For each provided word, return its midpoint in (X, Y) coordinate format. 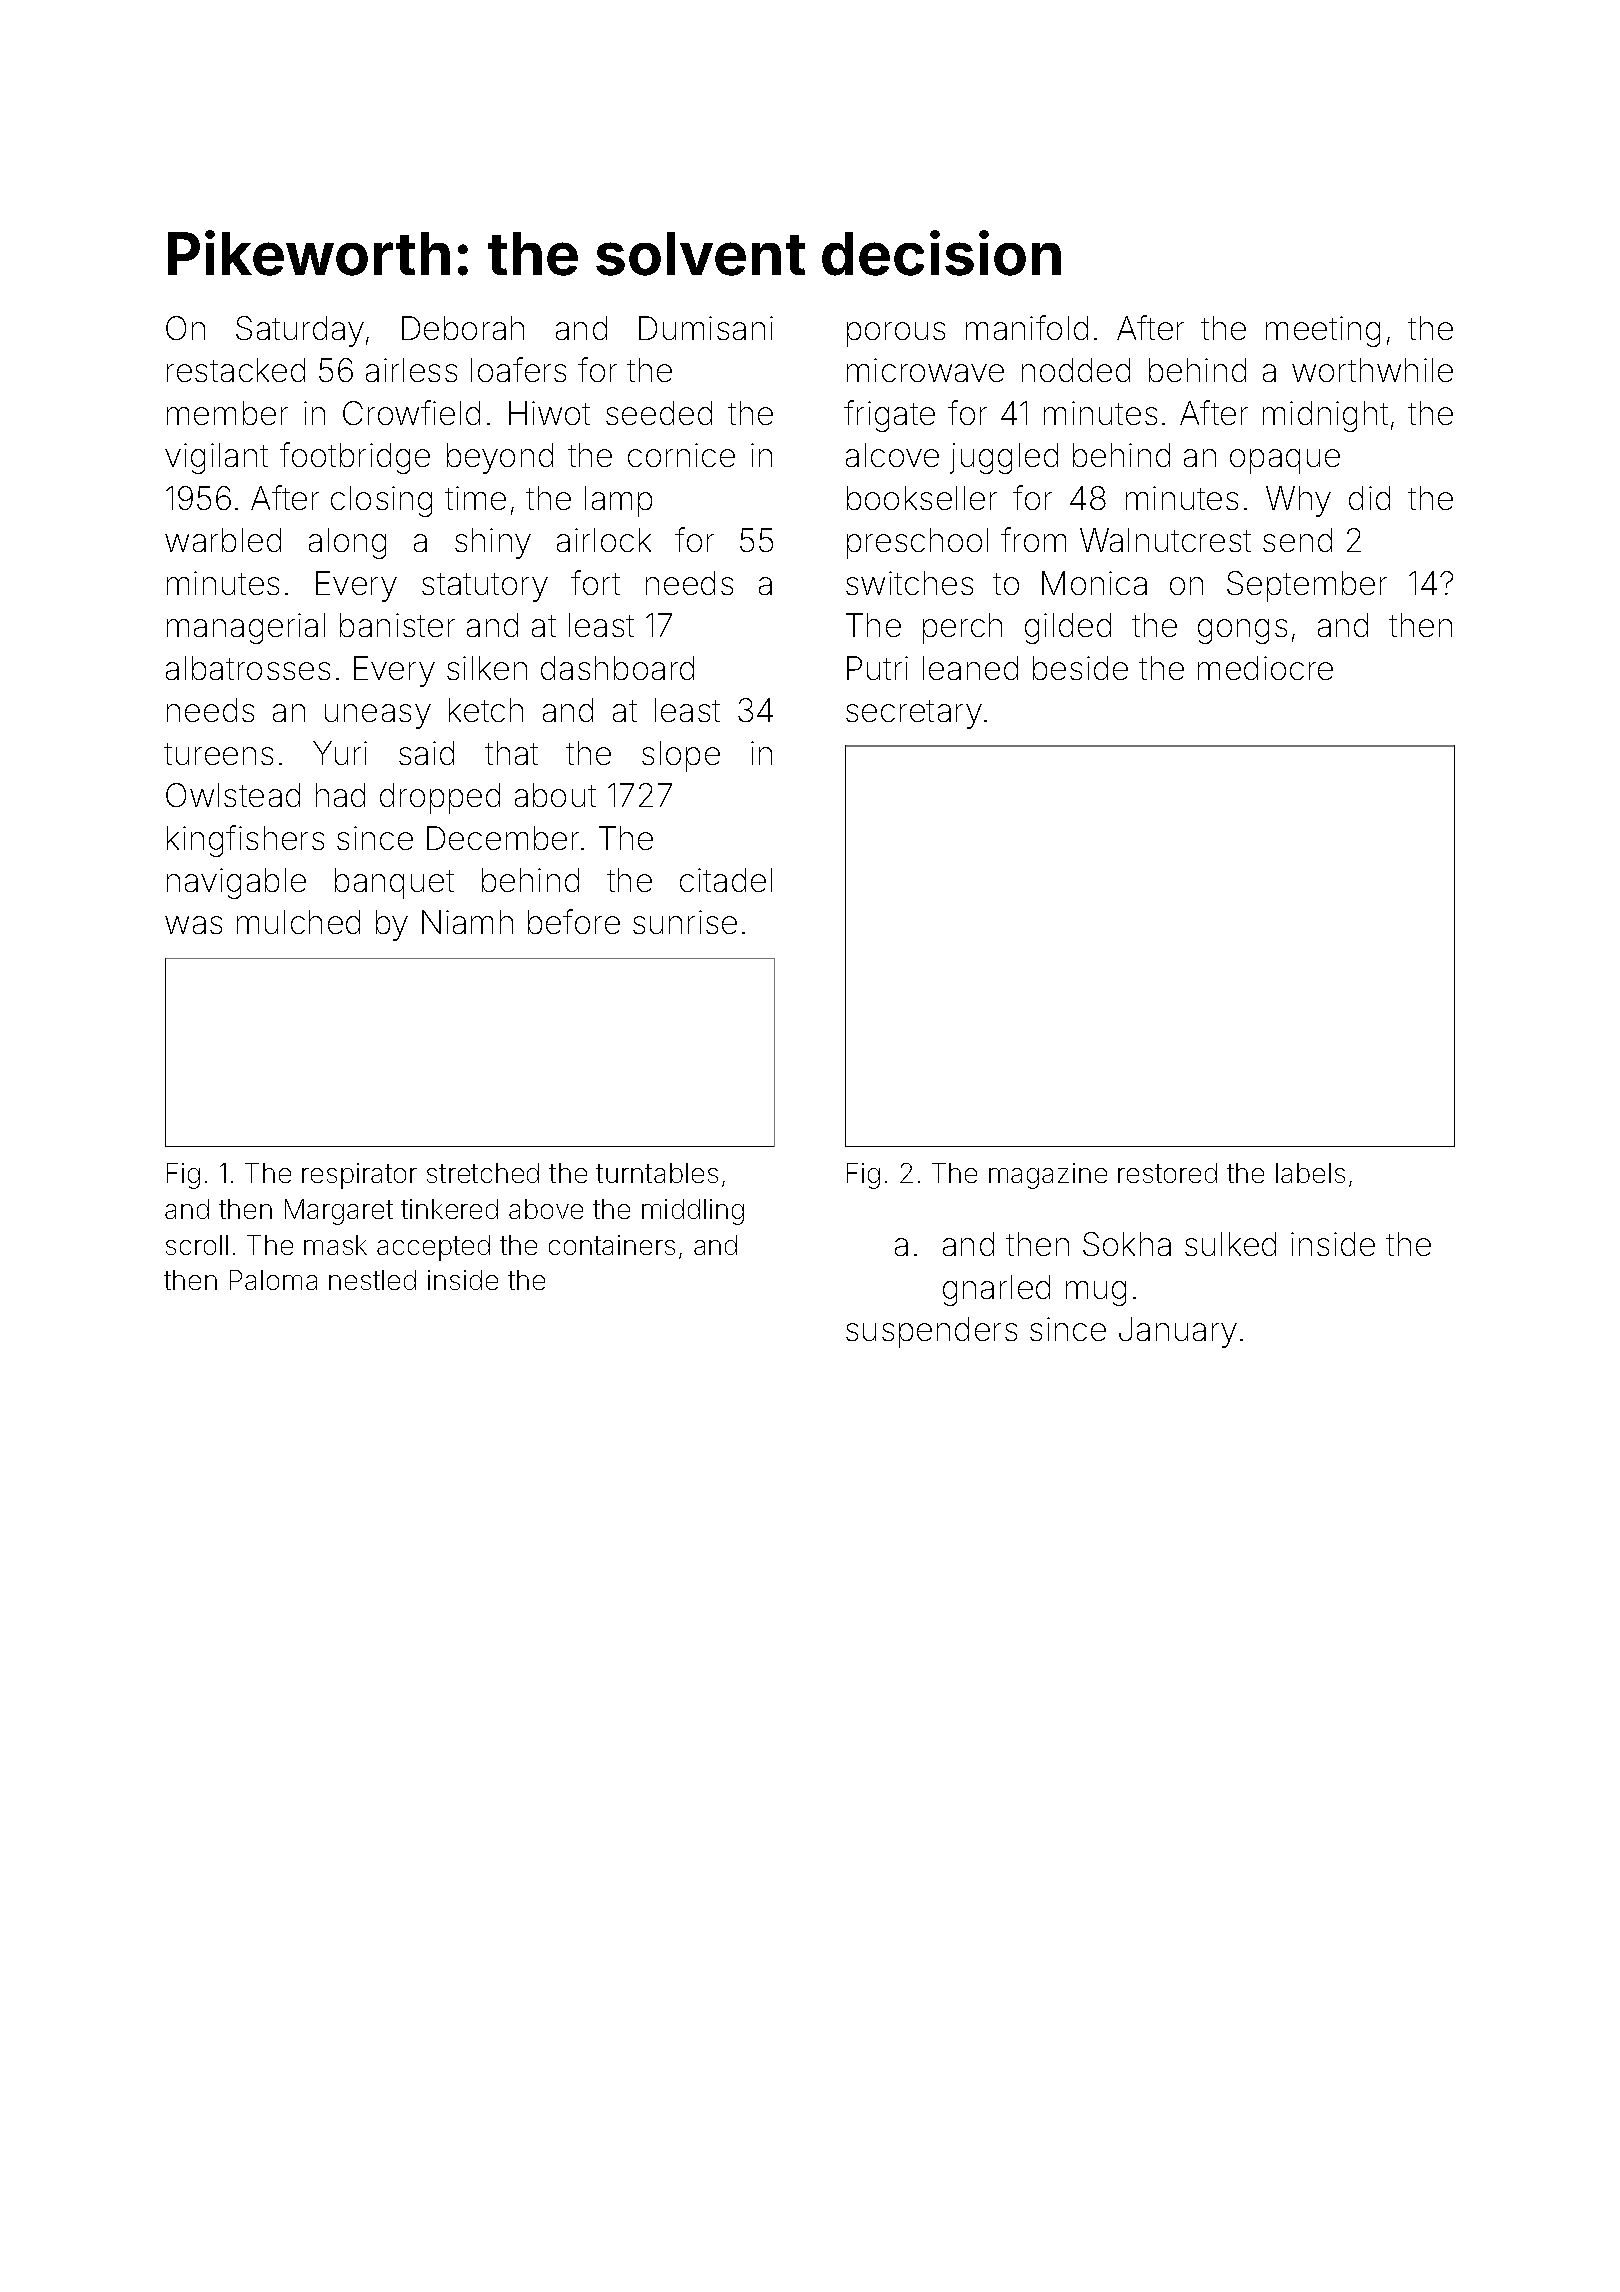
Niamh (467, 922)
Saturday (300, 331)
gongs (1242, 631)
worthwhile (1372, 370)
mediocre (1265, 668)
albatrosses (248, 668)
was (193, 925)
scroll (197, 1245)
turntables (657, 1173)
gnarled (996, 1290)
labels (1310, 1173)
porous (896, 334)
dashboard (617, 668)
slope (681, 756)
